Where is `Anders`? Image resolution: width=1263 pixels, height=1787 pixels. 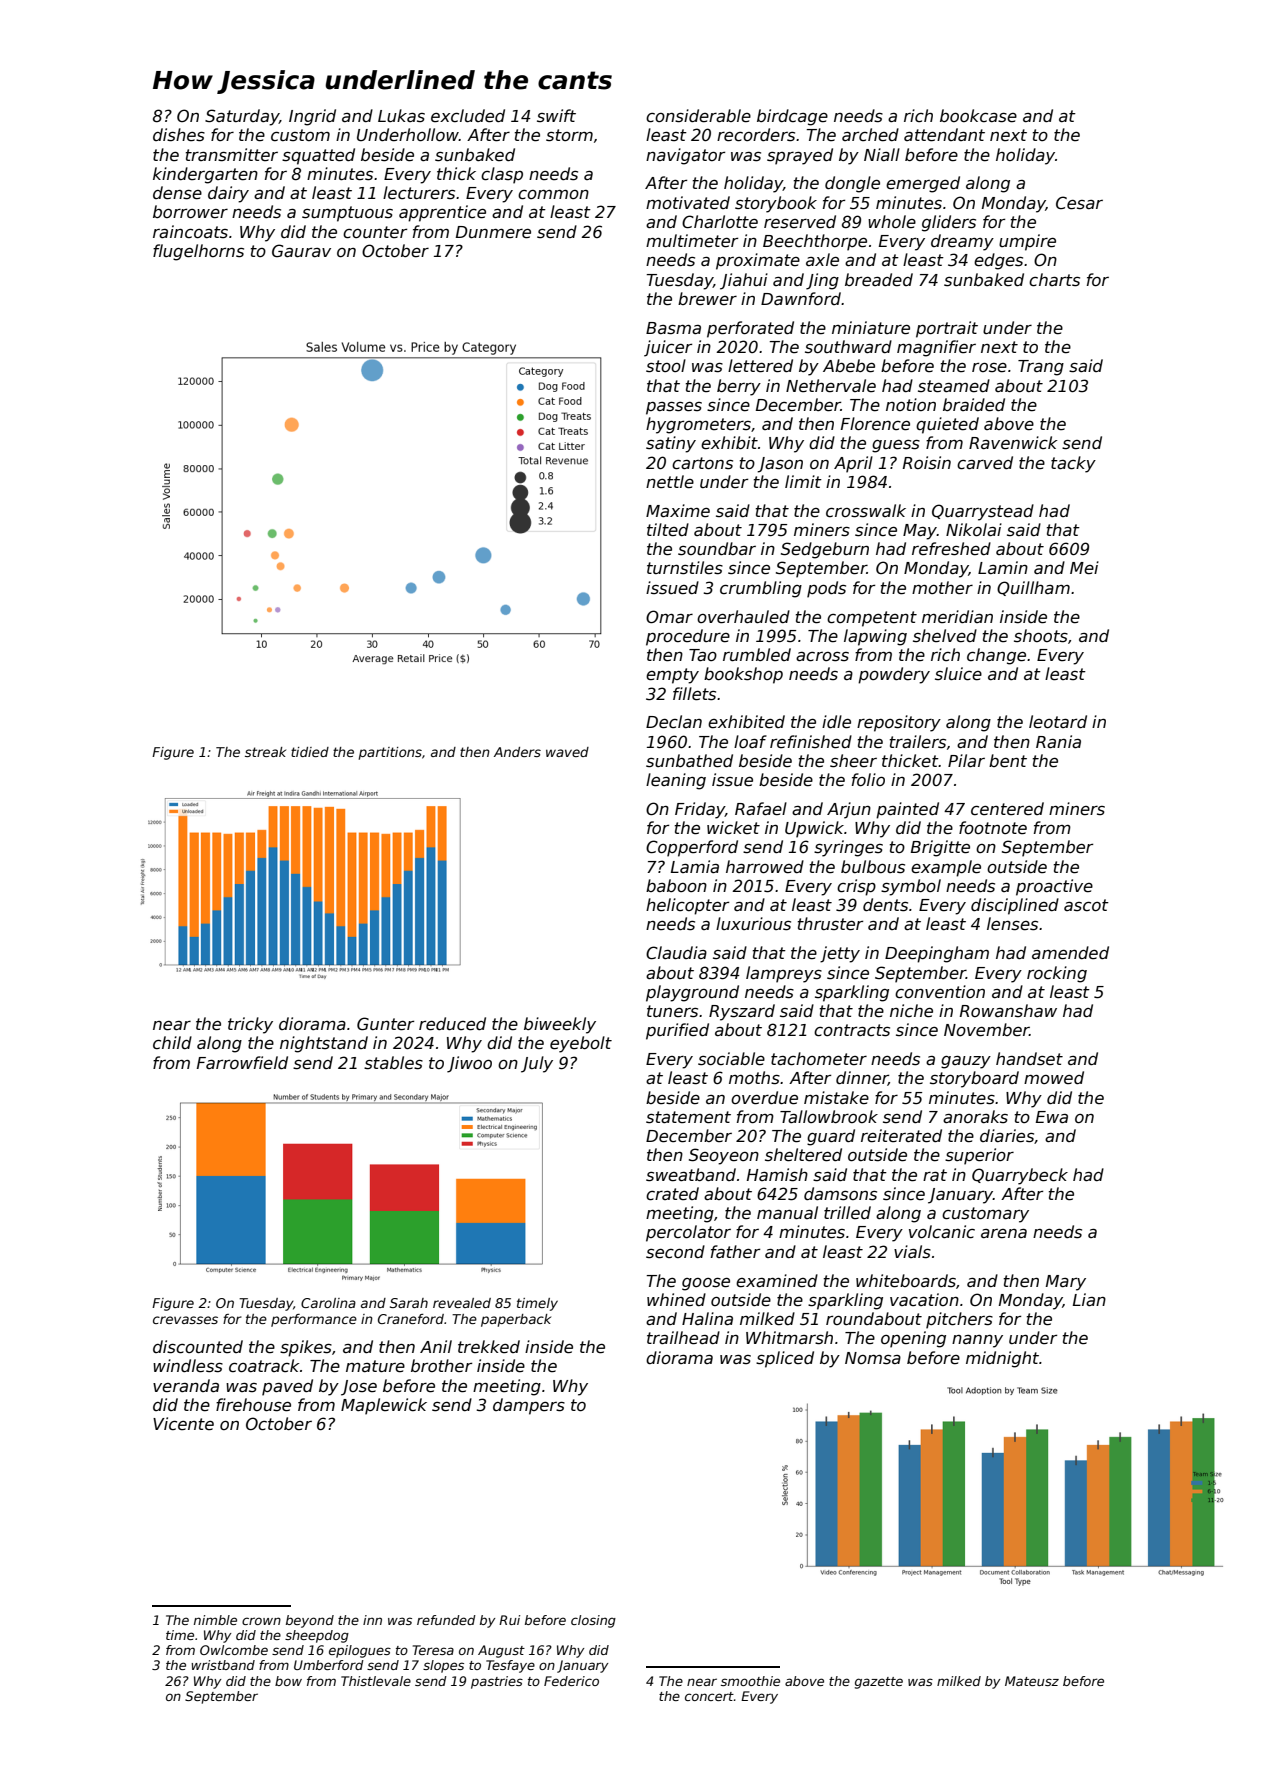 Anders is located at coordinates (517, 752).
